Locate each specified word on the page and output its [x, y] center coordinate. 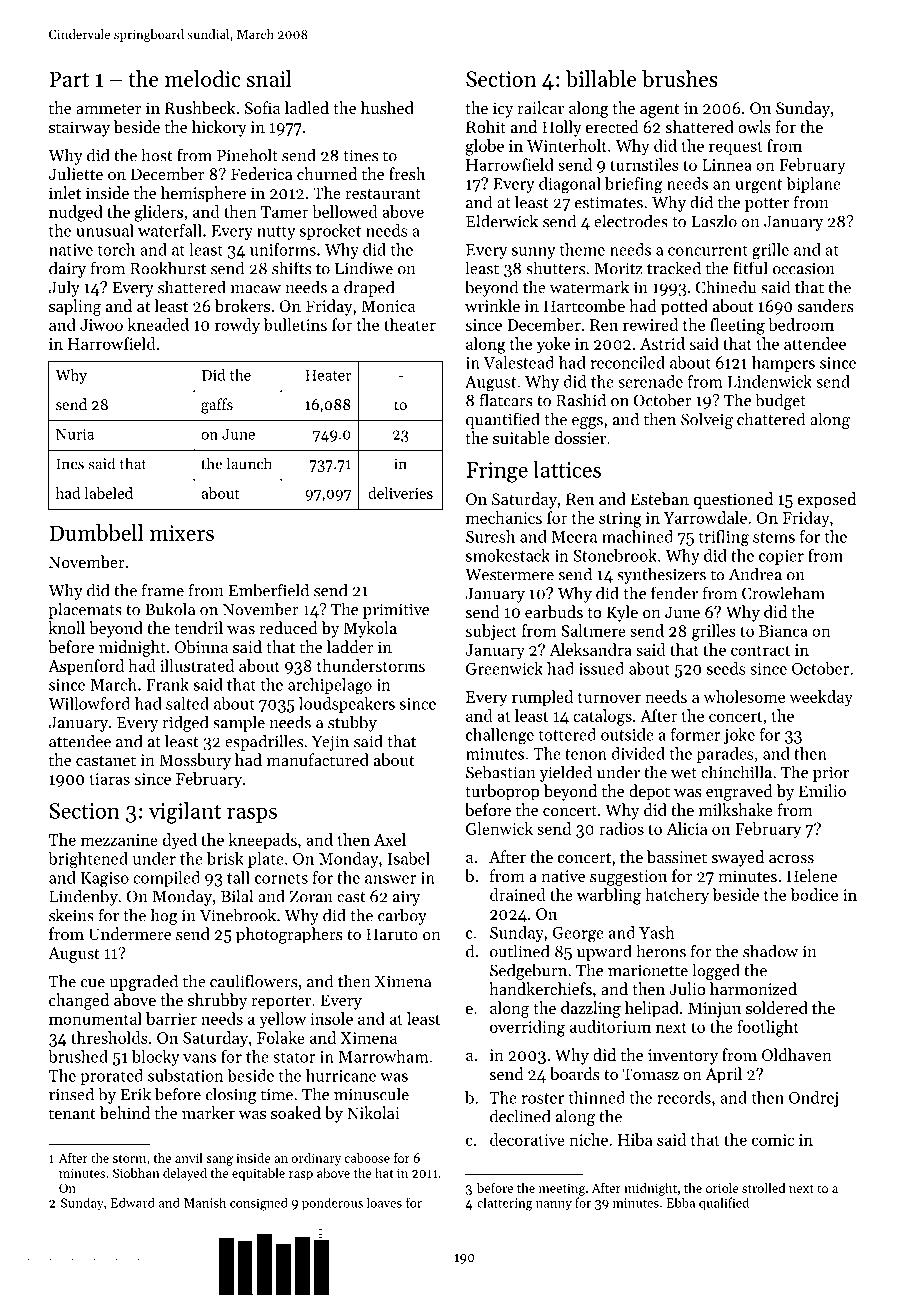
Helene [812, 875]
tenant [72, 1114]
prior [831, 774]
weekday [821, 698]
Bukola [170, 609]
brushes [680, 78]
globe [485, 147]
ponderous [332, 1203]
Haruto [392, 934]
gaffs [217, 406]
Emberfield [269, 590]
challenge [500, 736]
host [157, 155]
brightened [88, 860]
